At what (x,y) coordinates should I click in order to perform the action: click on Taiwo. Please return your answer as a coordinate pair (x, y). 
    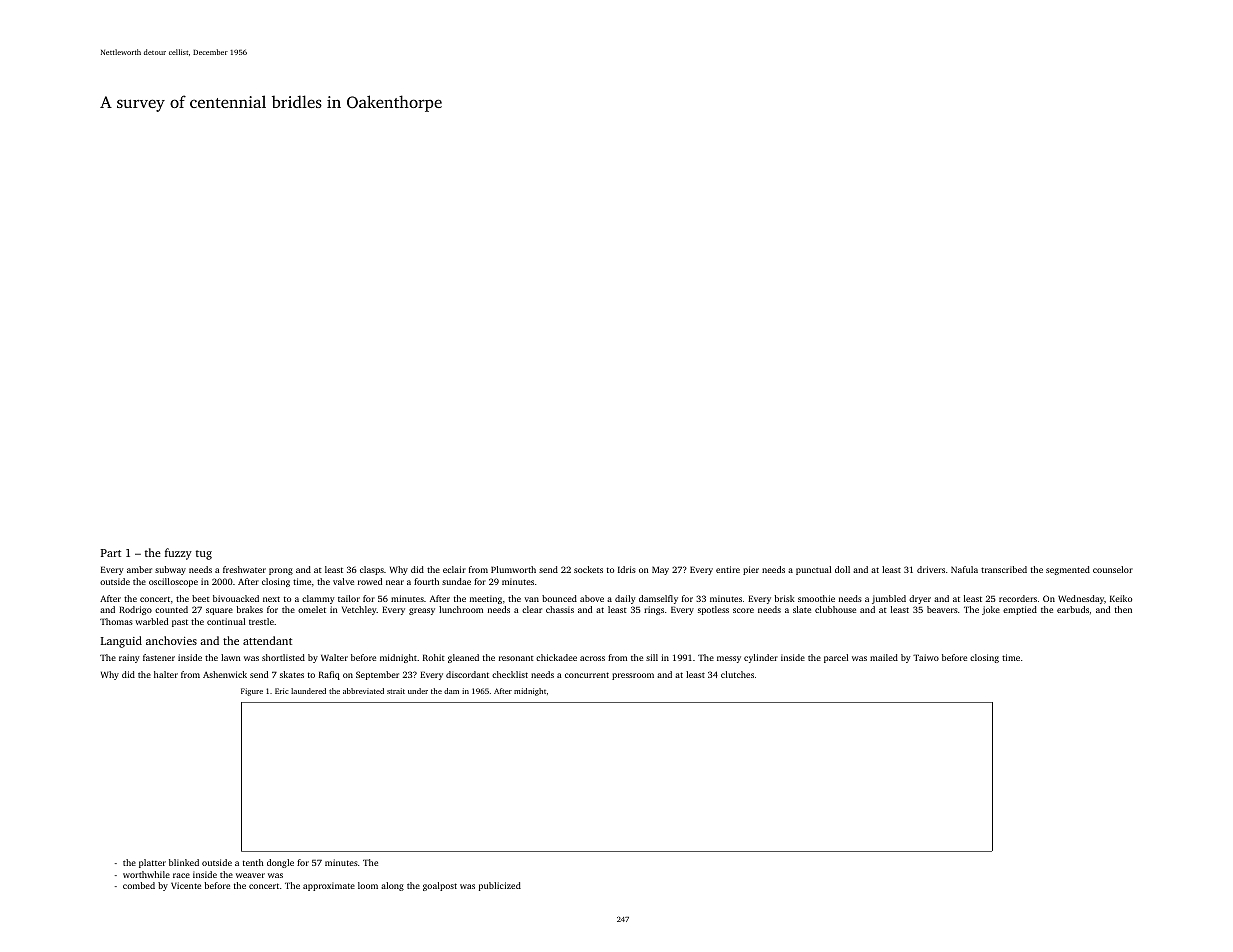
    Looking at the image, I should click on (926, 657).
